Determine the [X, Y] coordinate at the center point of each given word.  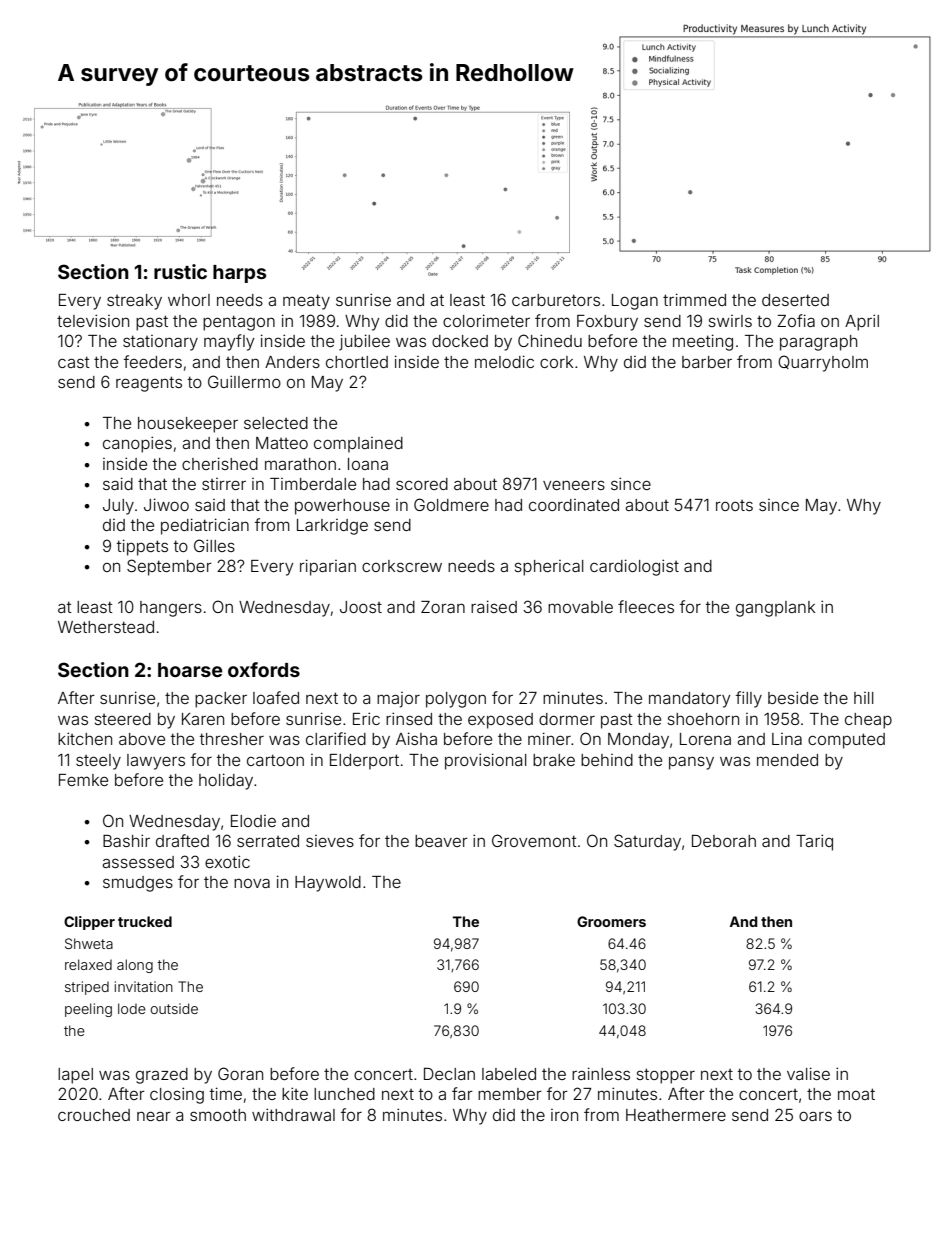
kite [295, 1093]
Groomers [611, 921]
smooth [218, 1115]
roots [734, 505]
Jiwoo [166, 504]
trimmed [694, 299]
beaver [441, 841]
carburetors [556, 300]
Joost [361, 607]
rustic [180, 271]
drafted [182, 840]
